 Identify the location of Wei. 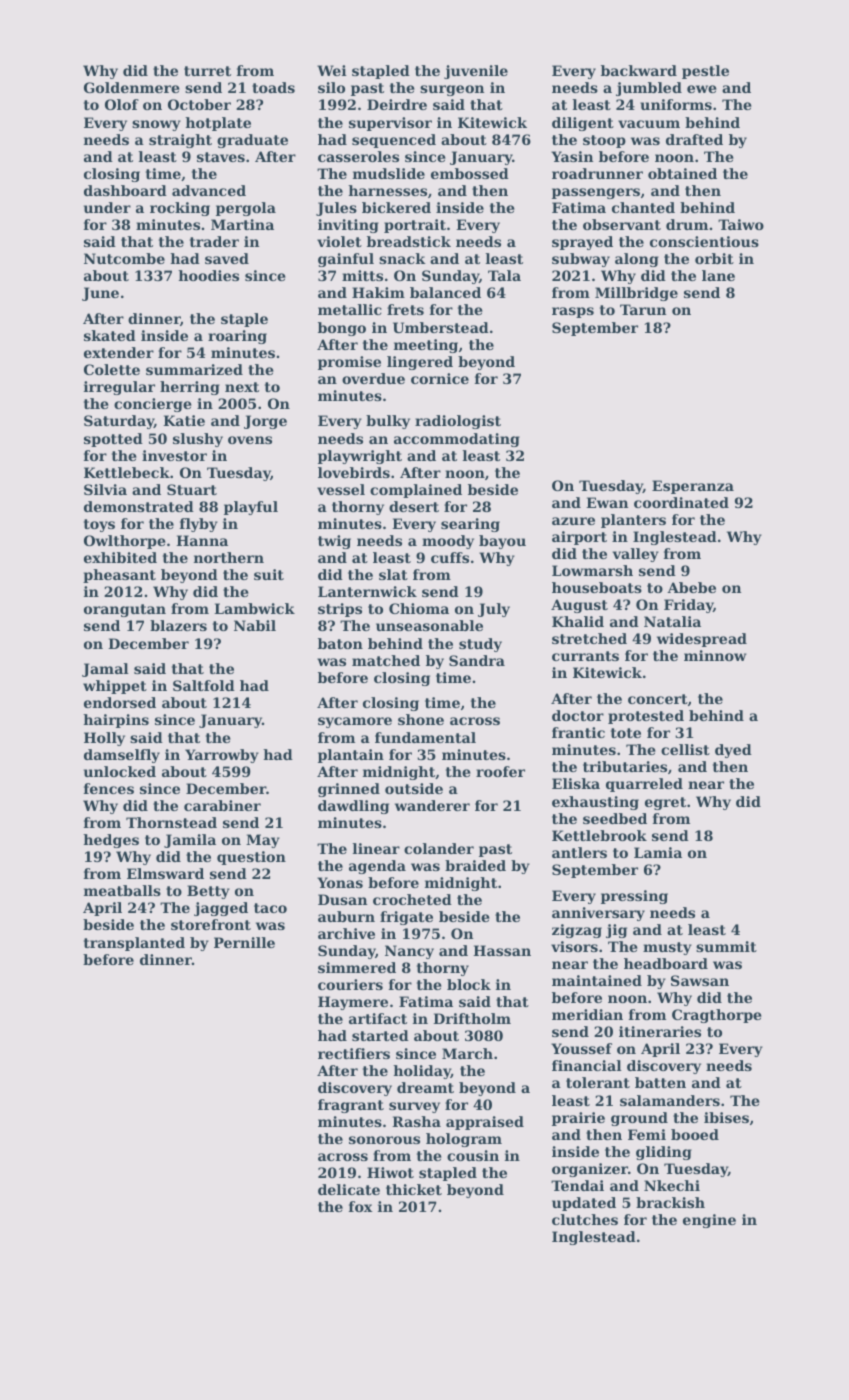
(332, 70).
